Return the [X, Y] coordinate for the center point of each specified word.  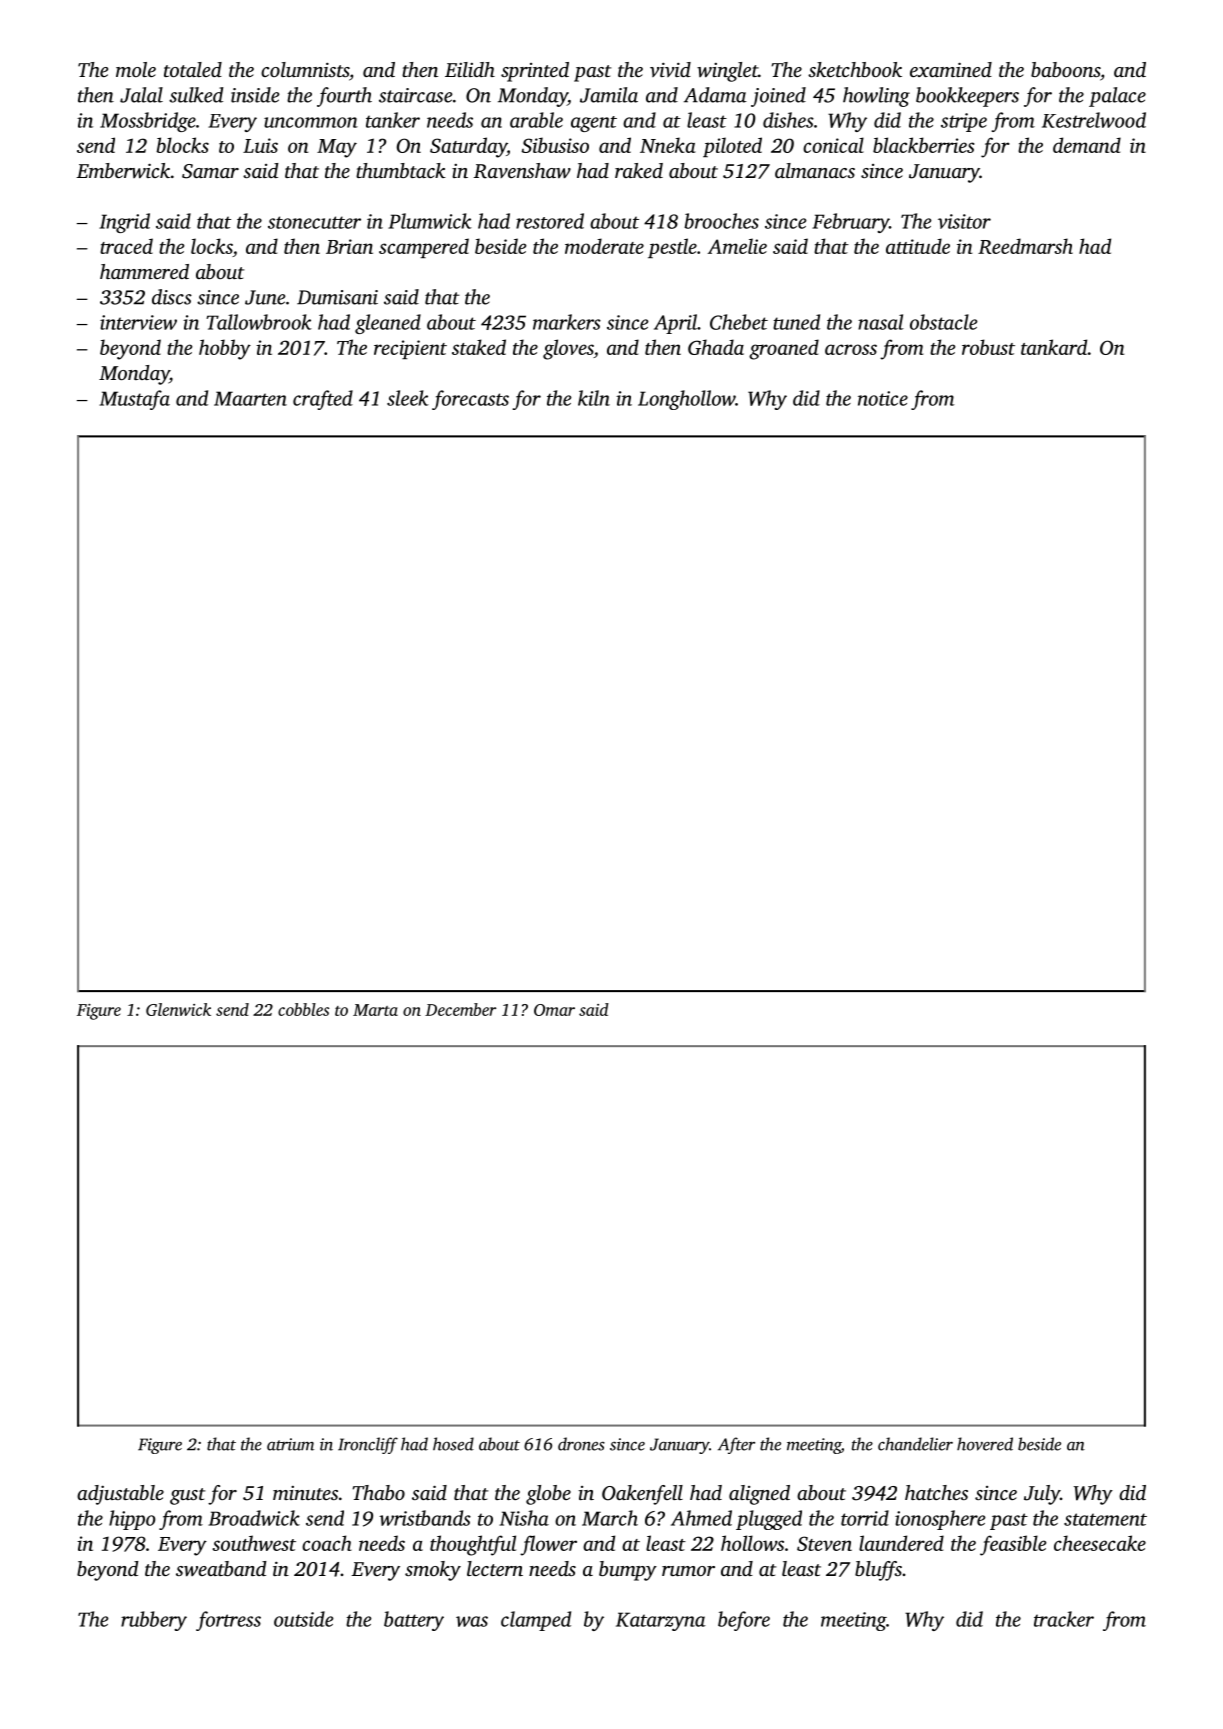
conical [833, 145]
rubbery [154, 1621]
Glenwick [178, 1009]
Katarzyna [661, 1621]
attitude [918, 246]
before [744, 1621]
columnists [305, 69]
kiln [594, 398]
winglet [727, 72]
